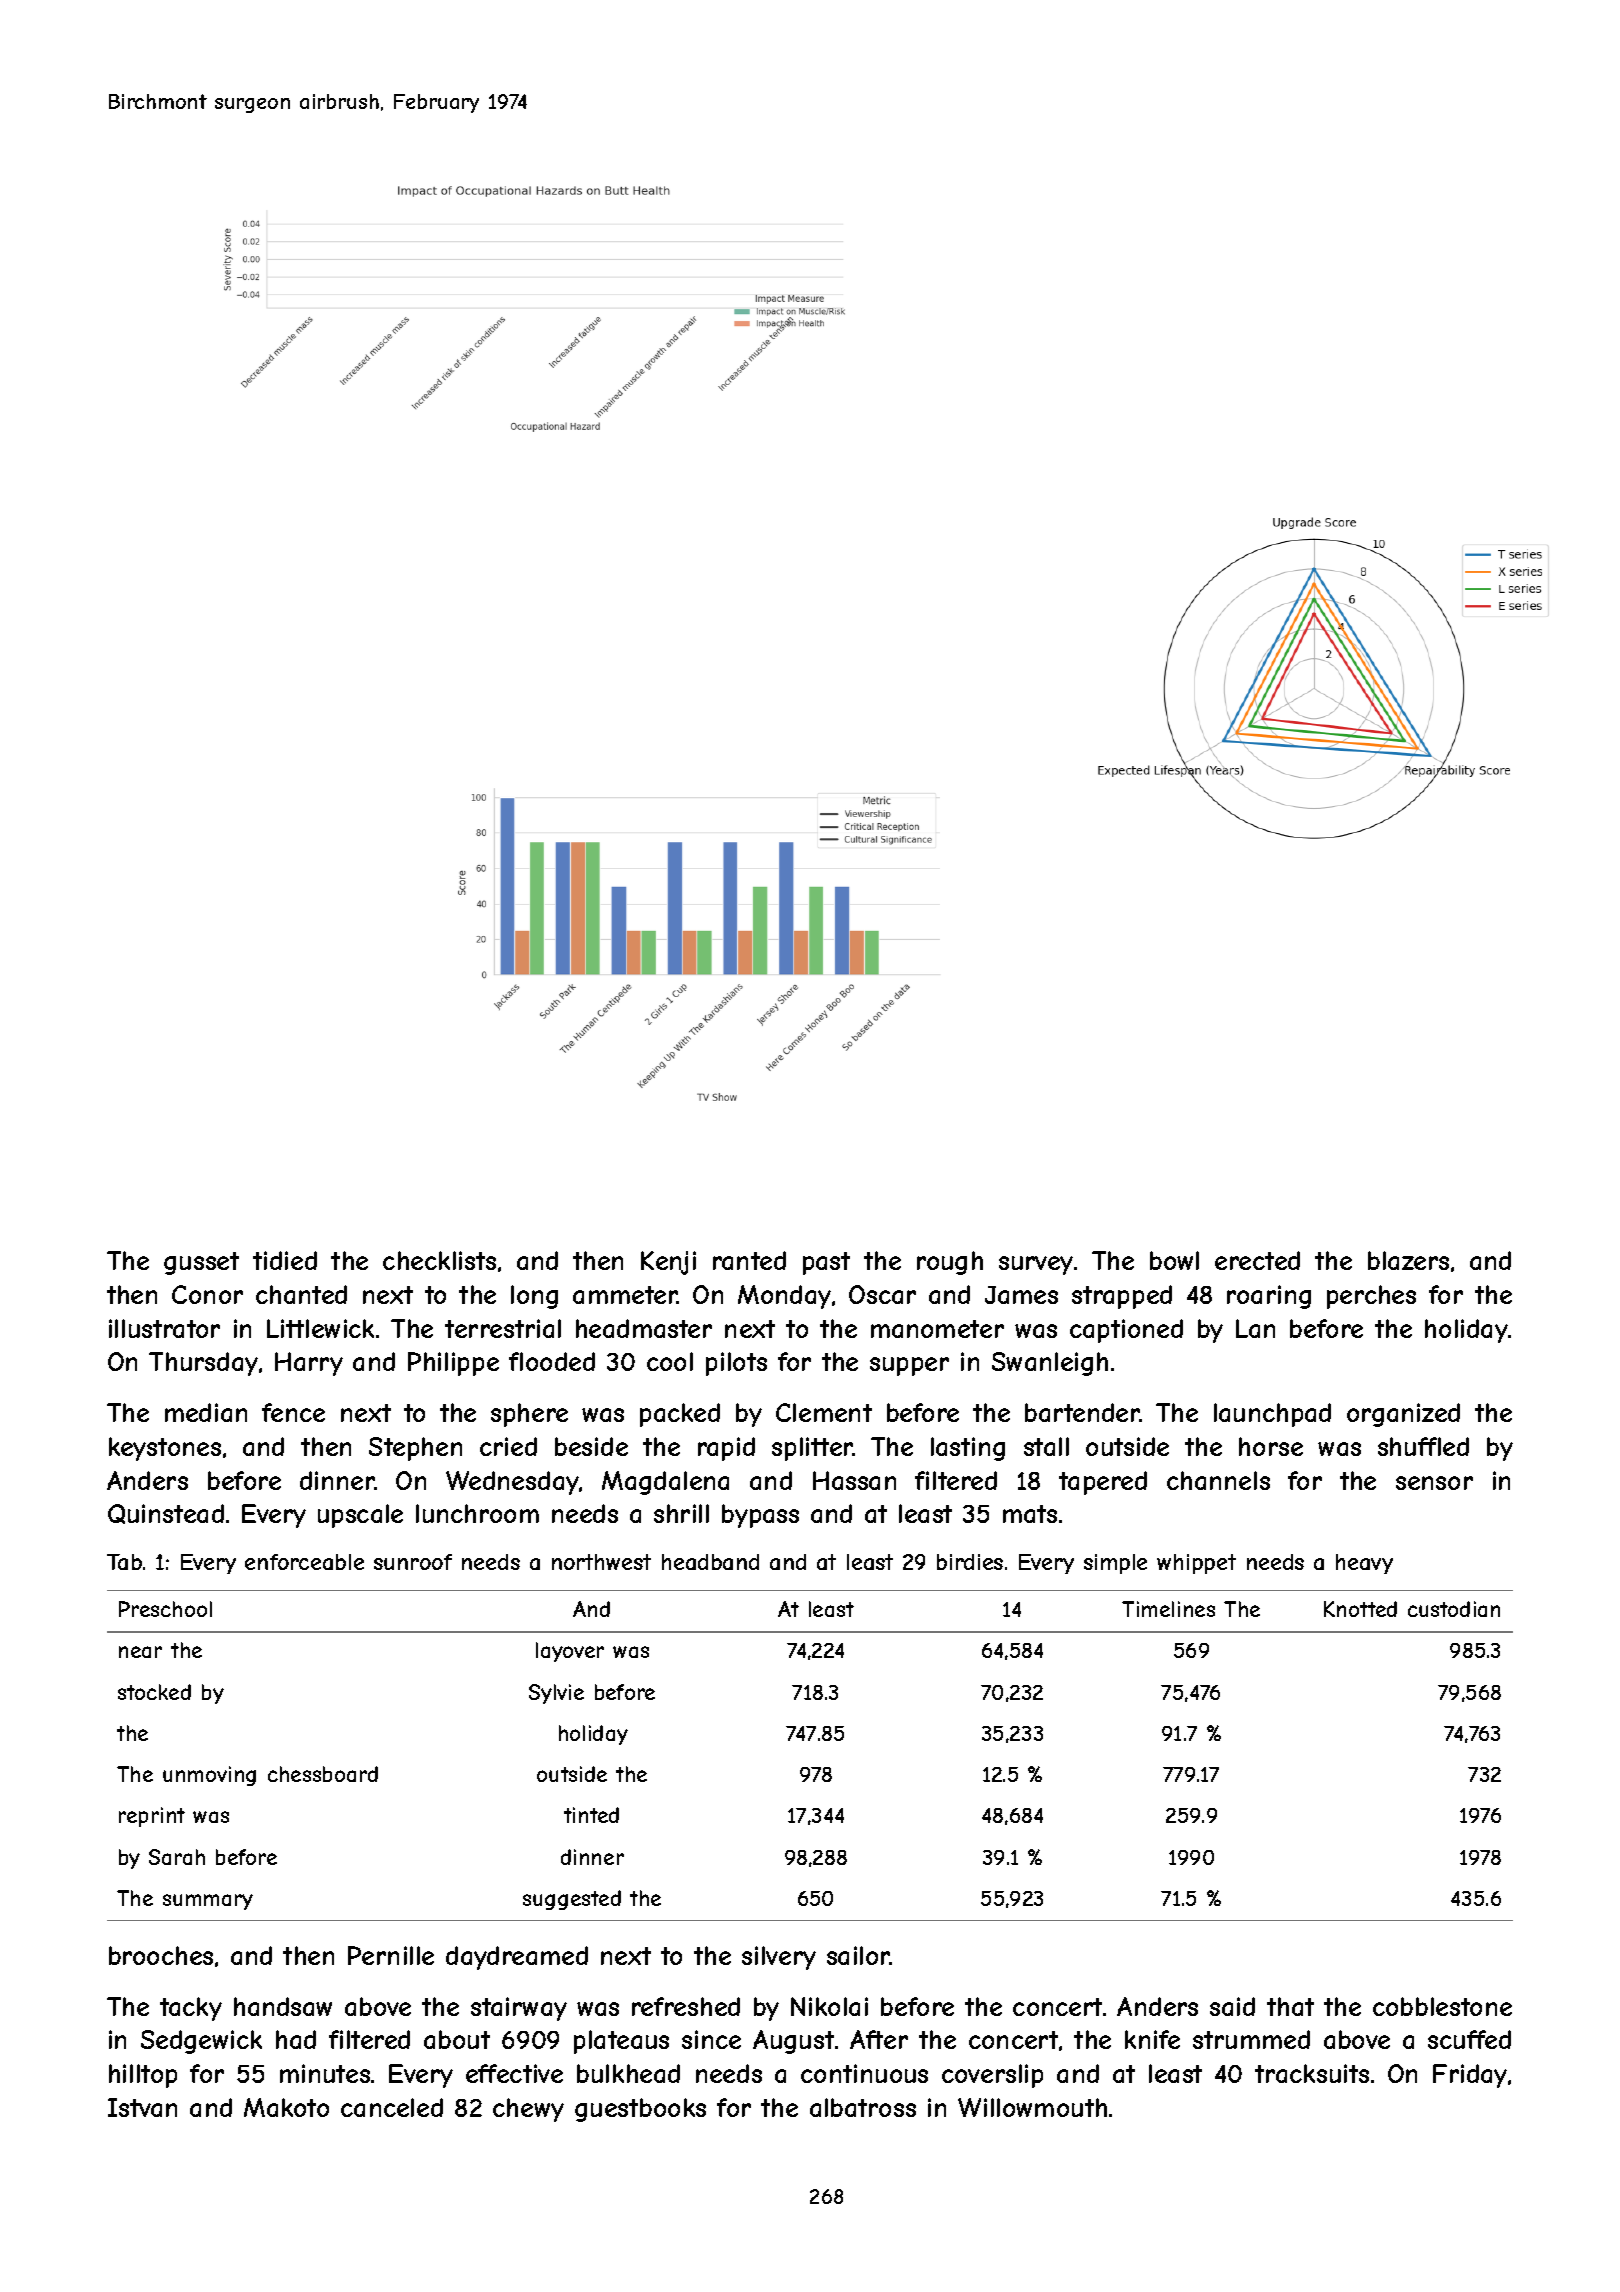 This screenshot has height=2292, width=1620. Describe the element at coordinates (1232, 2006) in the screenshot. I see `said` at that location.
